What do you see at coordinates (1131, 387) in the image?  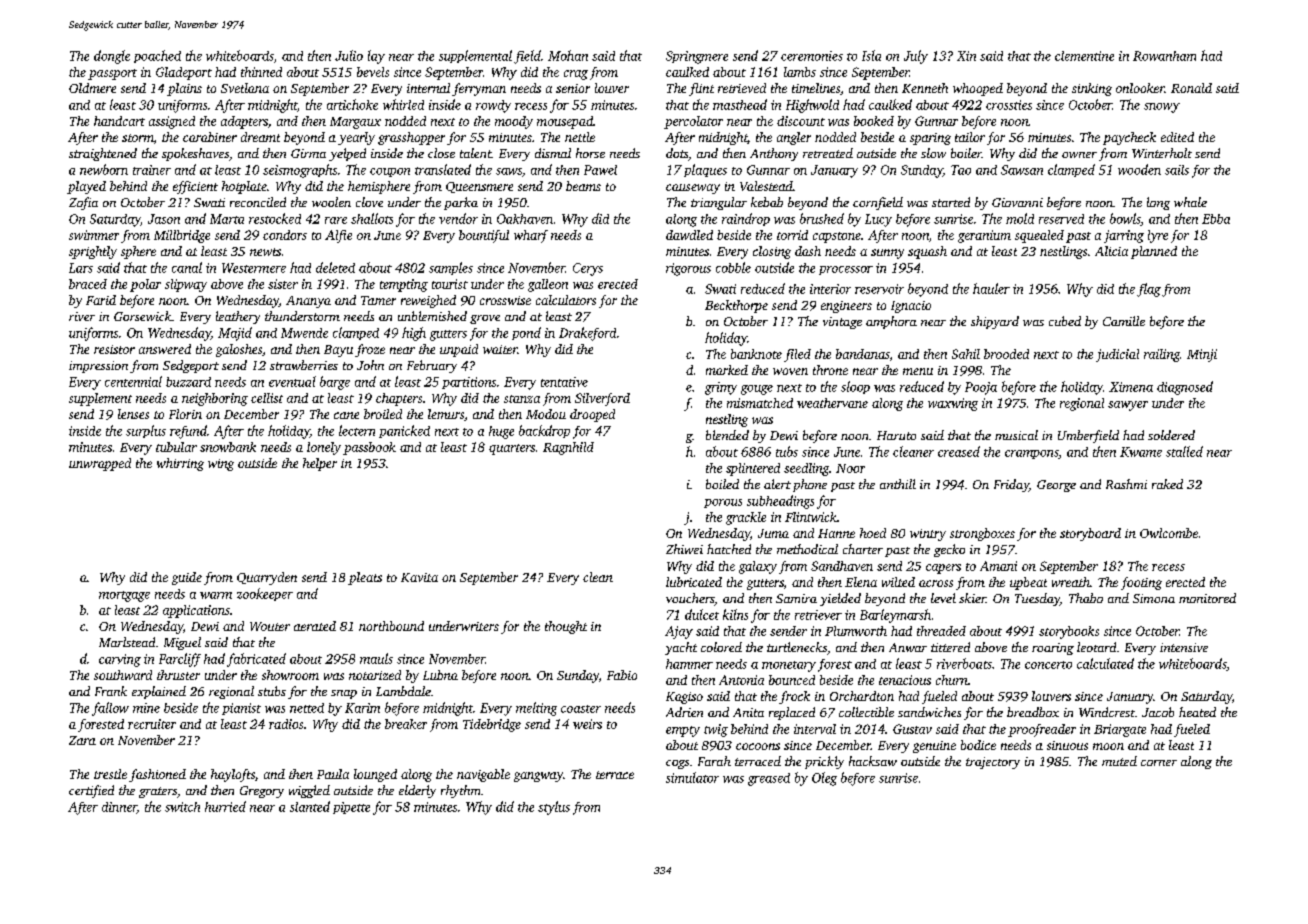 I see `Ximena` at bounding box center [1131, 387].
